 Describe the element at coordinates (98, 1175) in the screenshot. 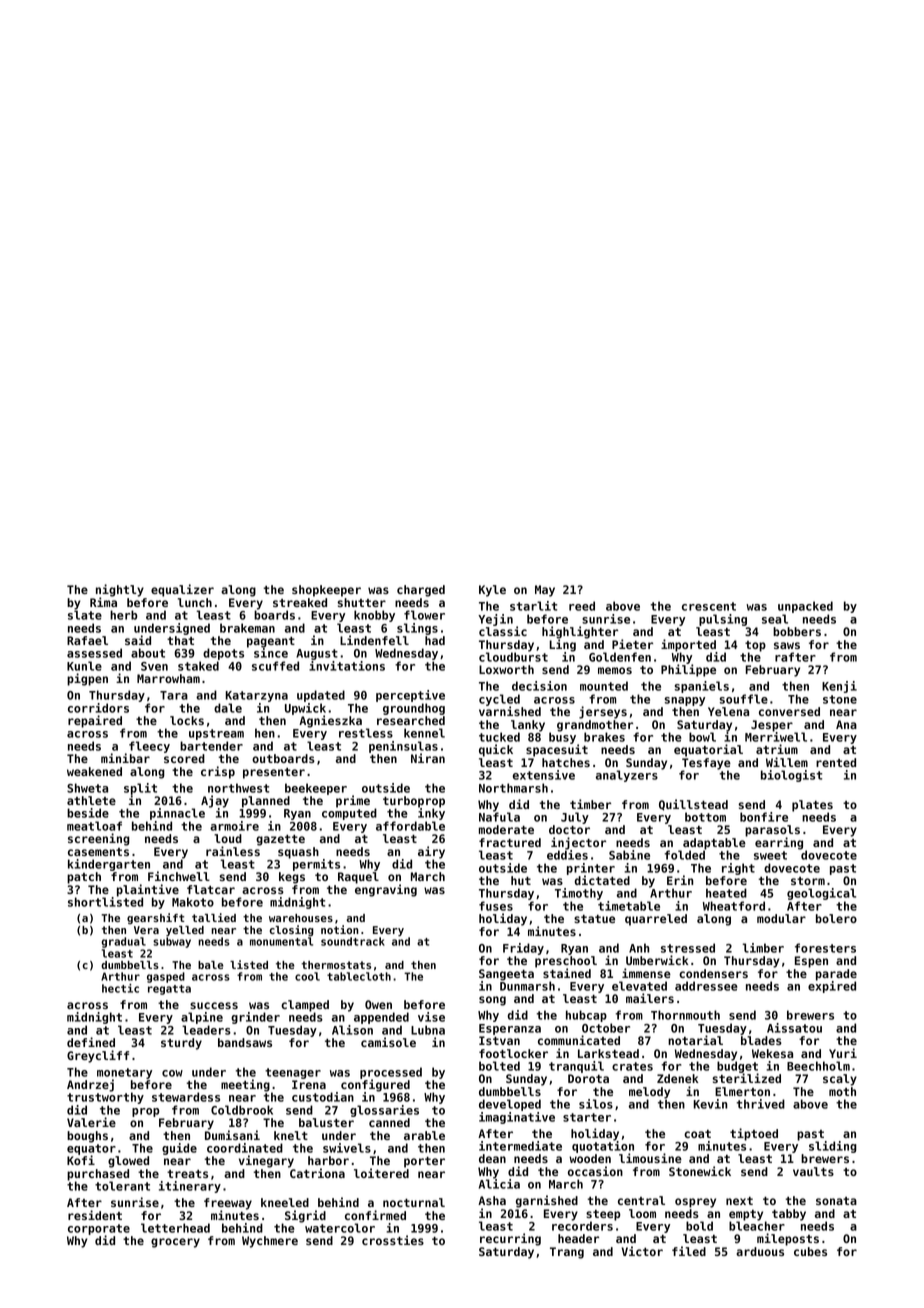

I see `purchased` at that location.
